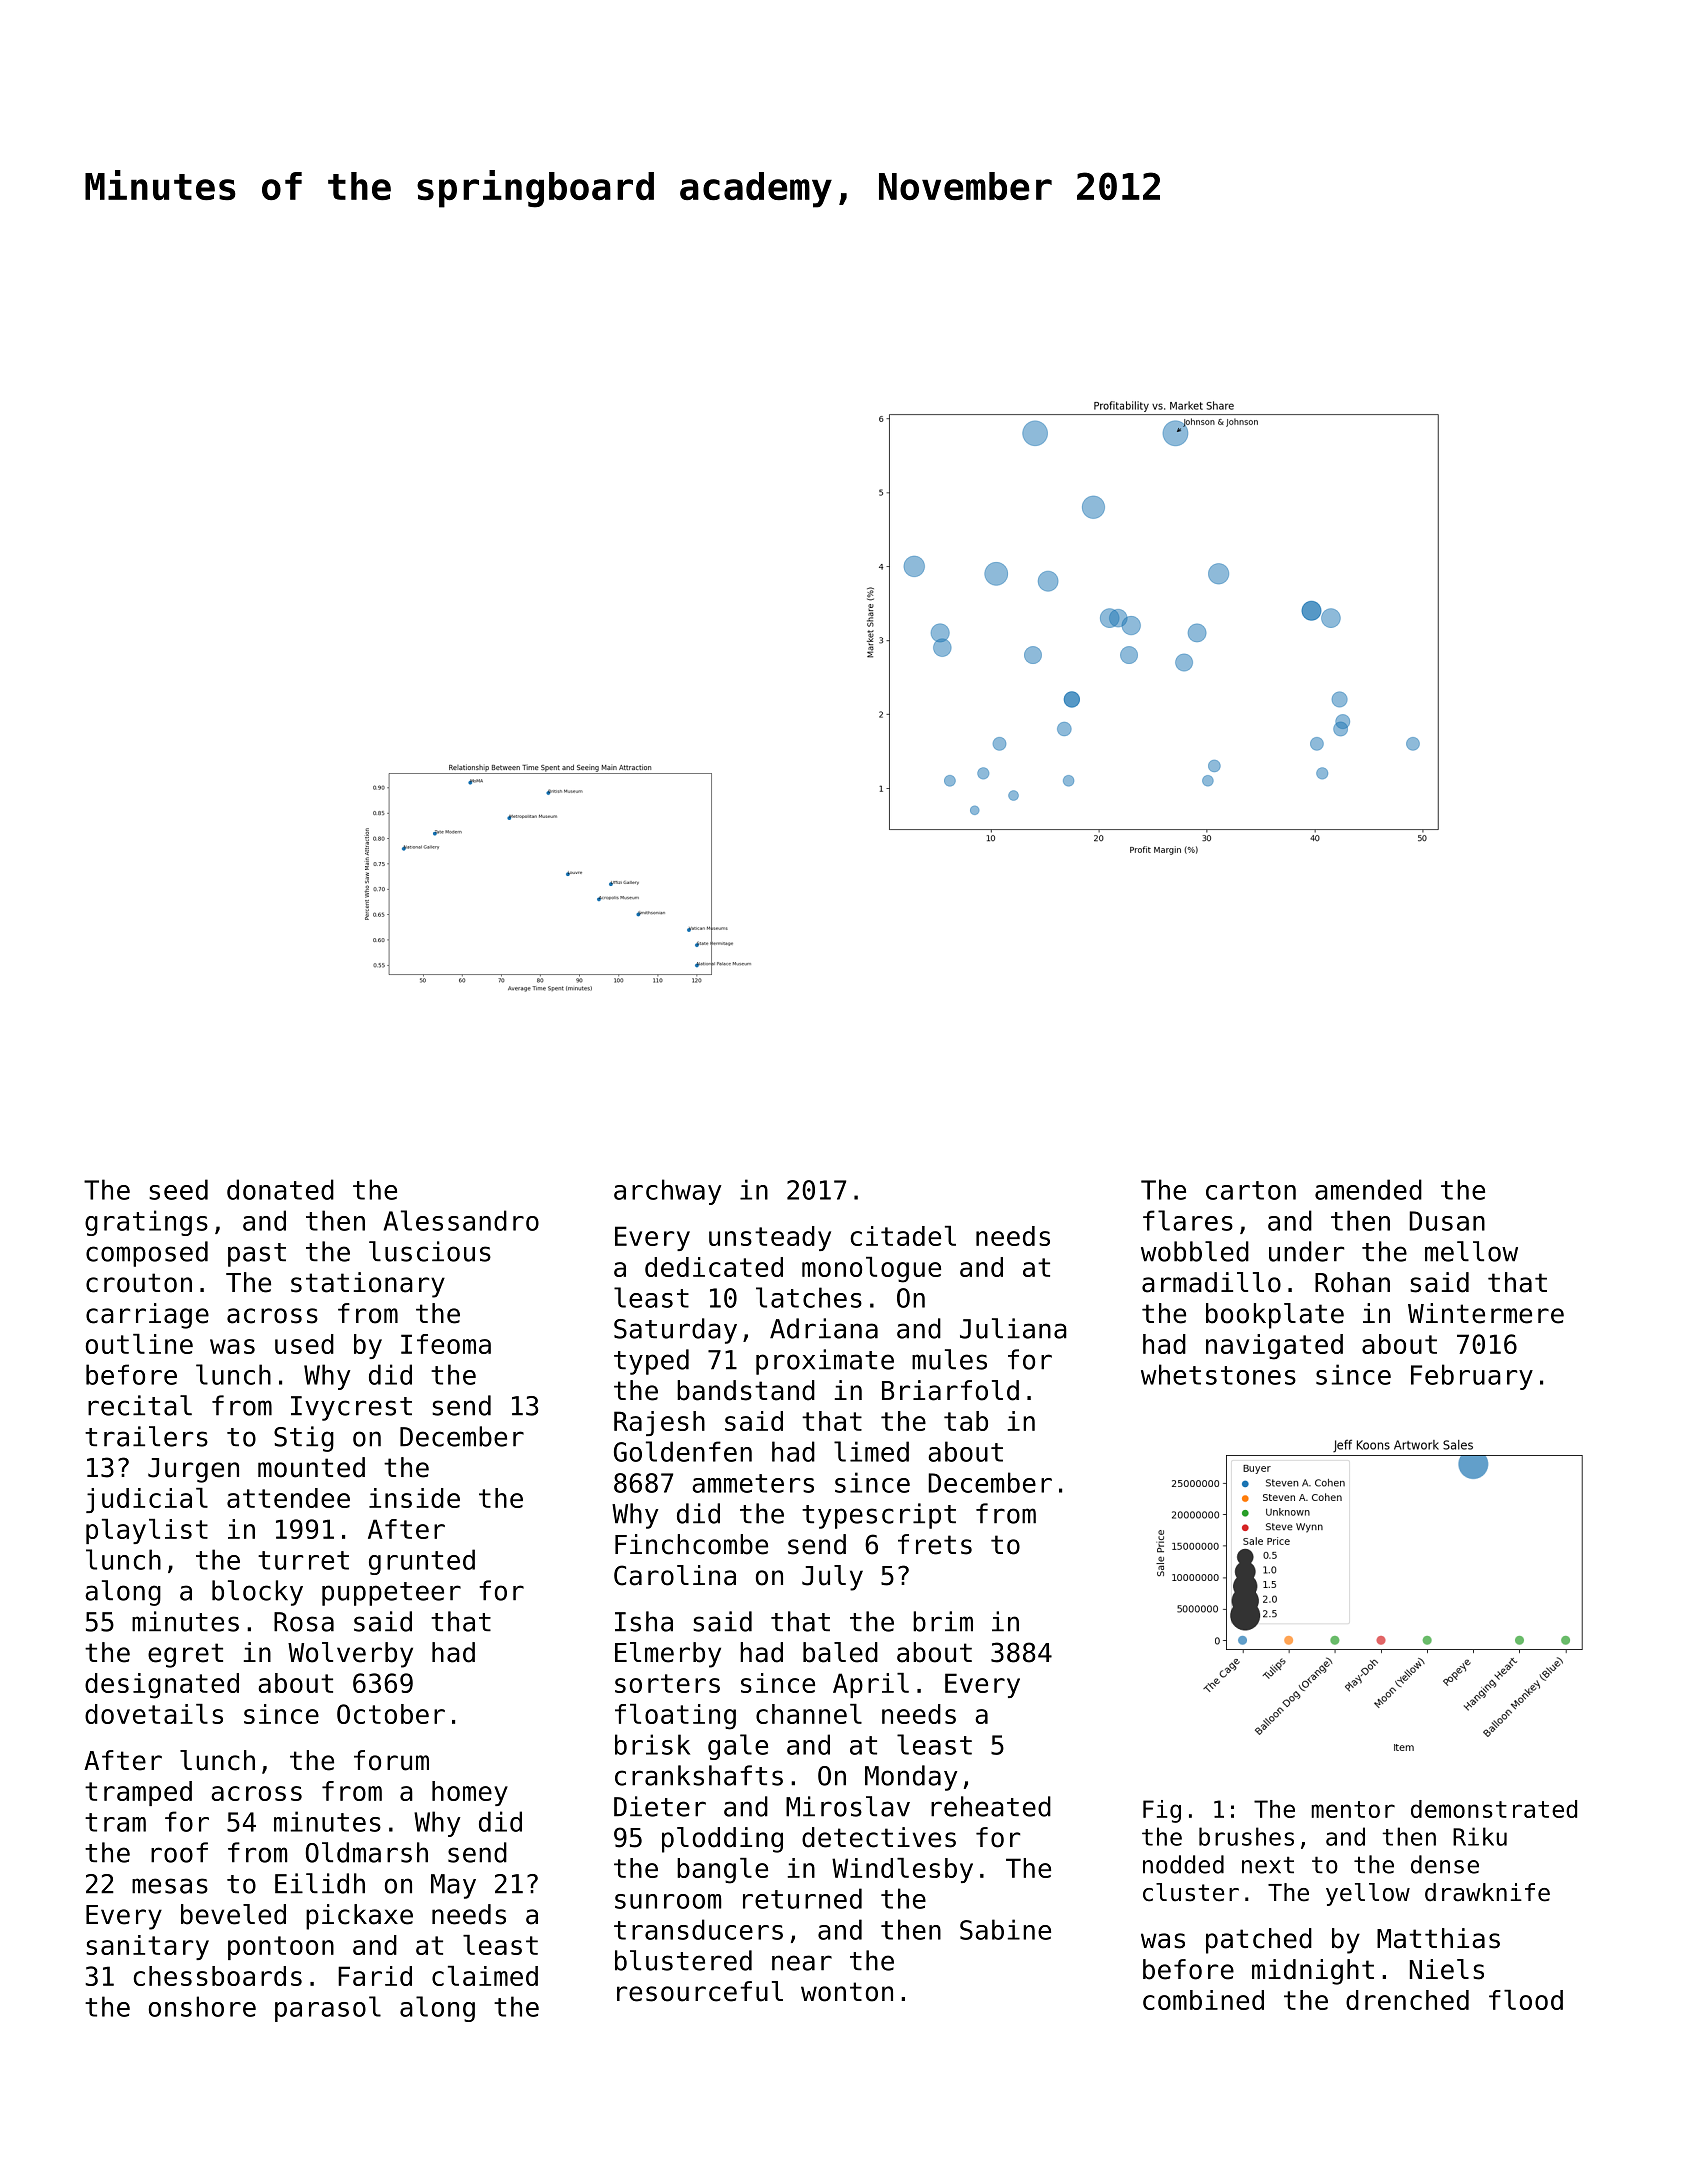 Image resolution: width=1683 pixels, height=2178 pixels. Describe the element at coordinates (824, 1328) in the screenshot. I see `Adriana` at that location.
